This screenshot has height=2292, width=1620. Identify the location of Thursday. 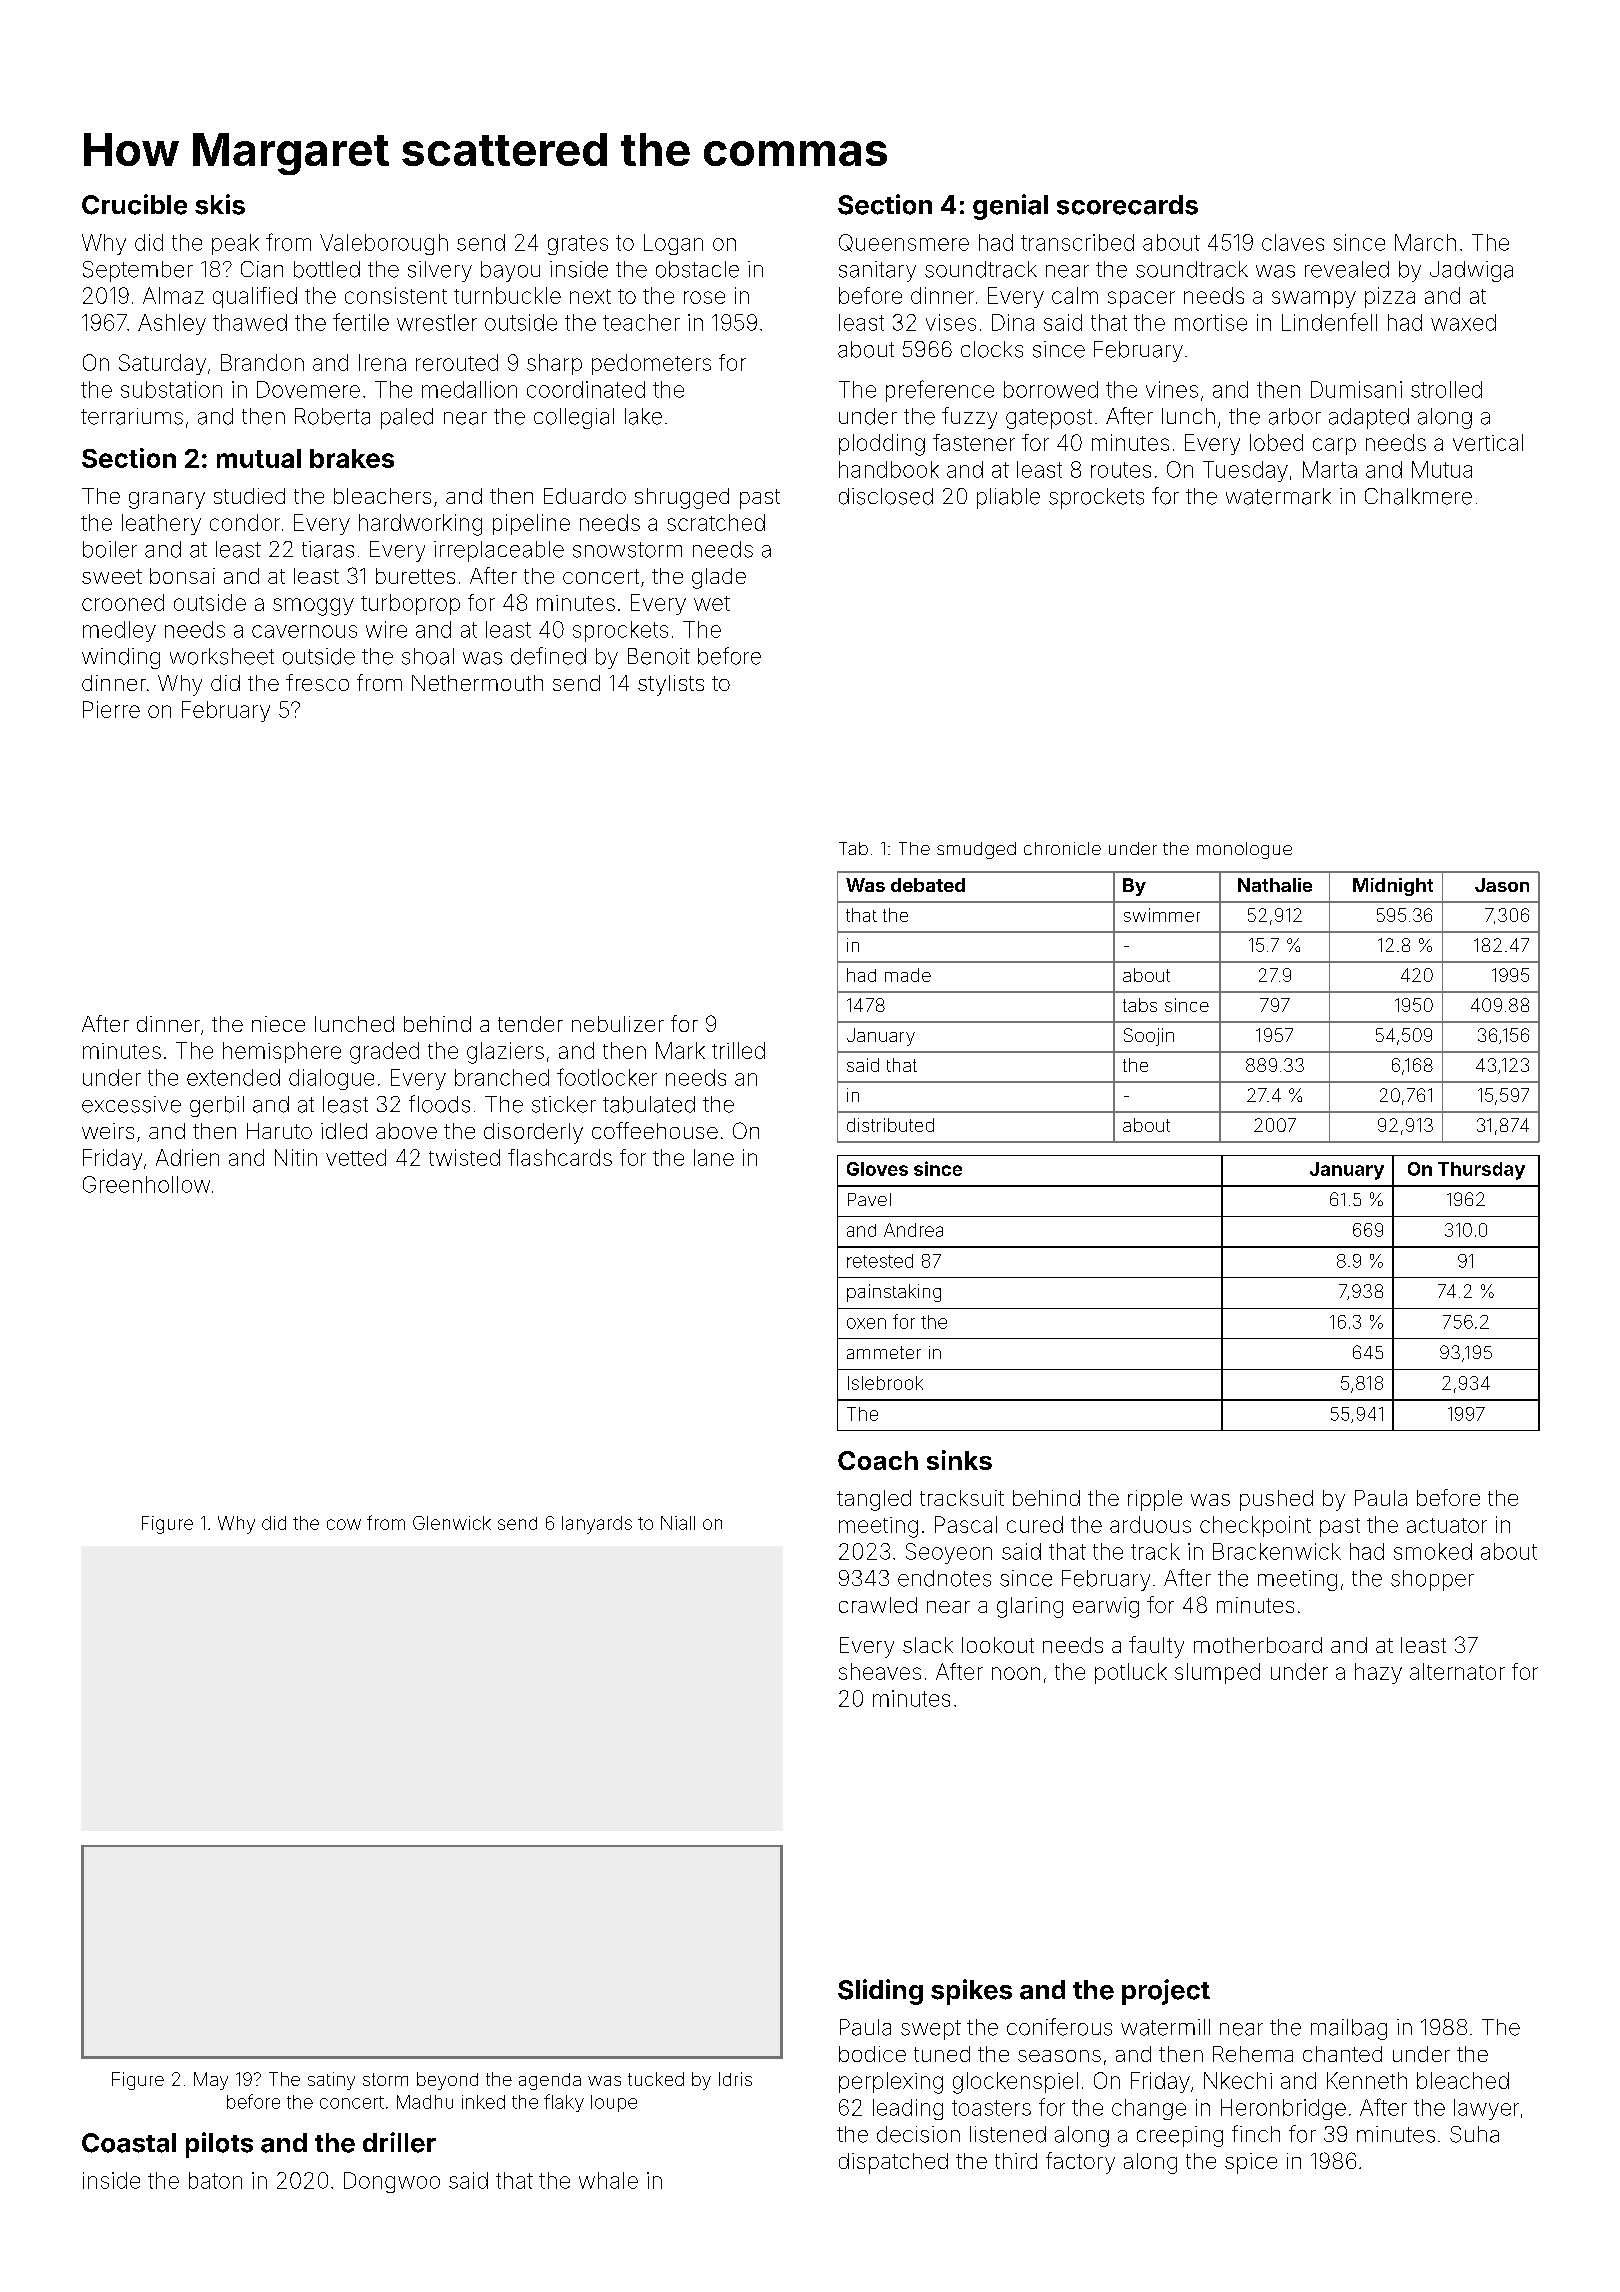
(1481, 1171).
